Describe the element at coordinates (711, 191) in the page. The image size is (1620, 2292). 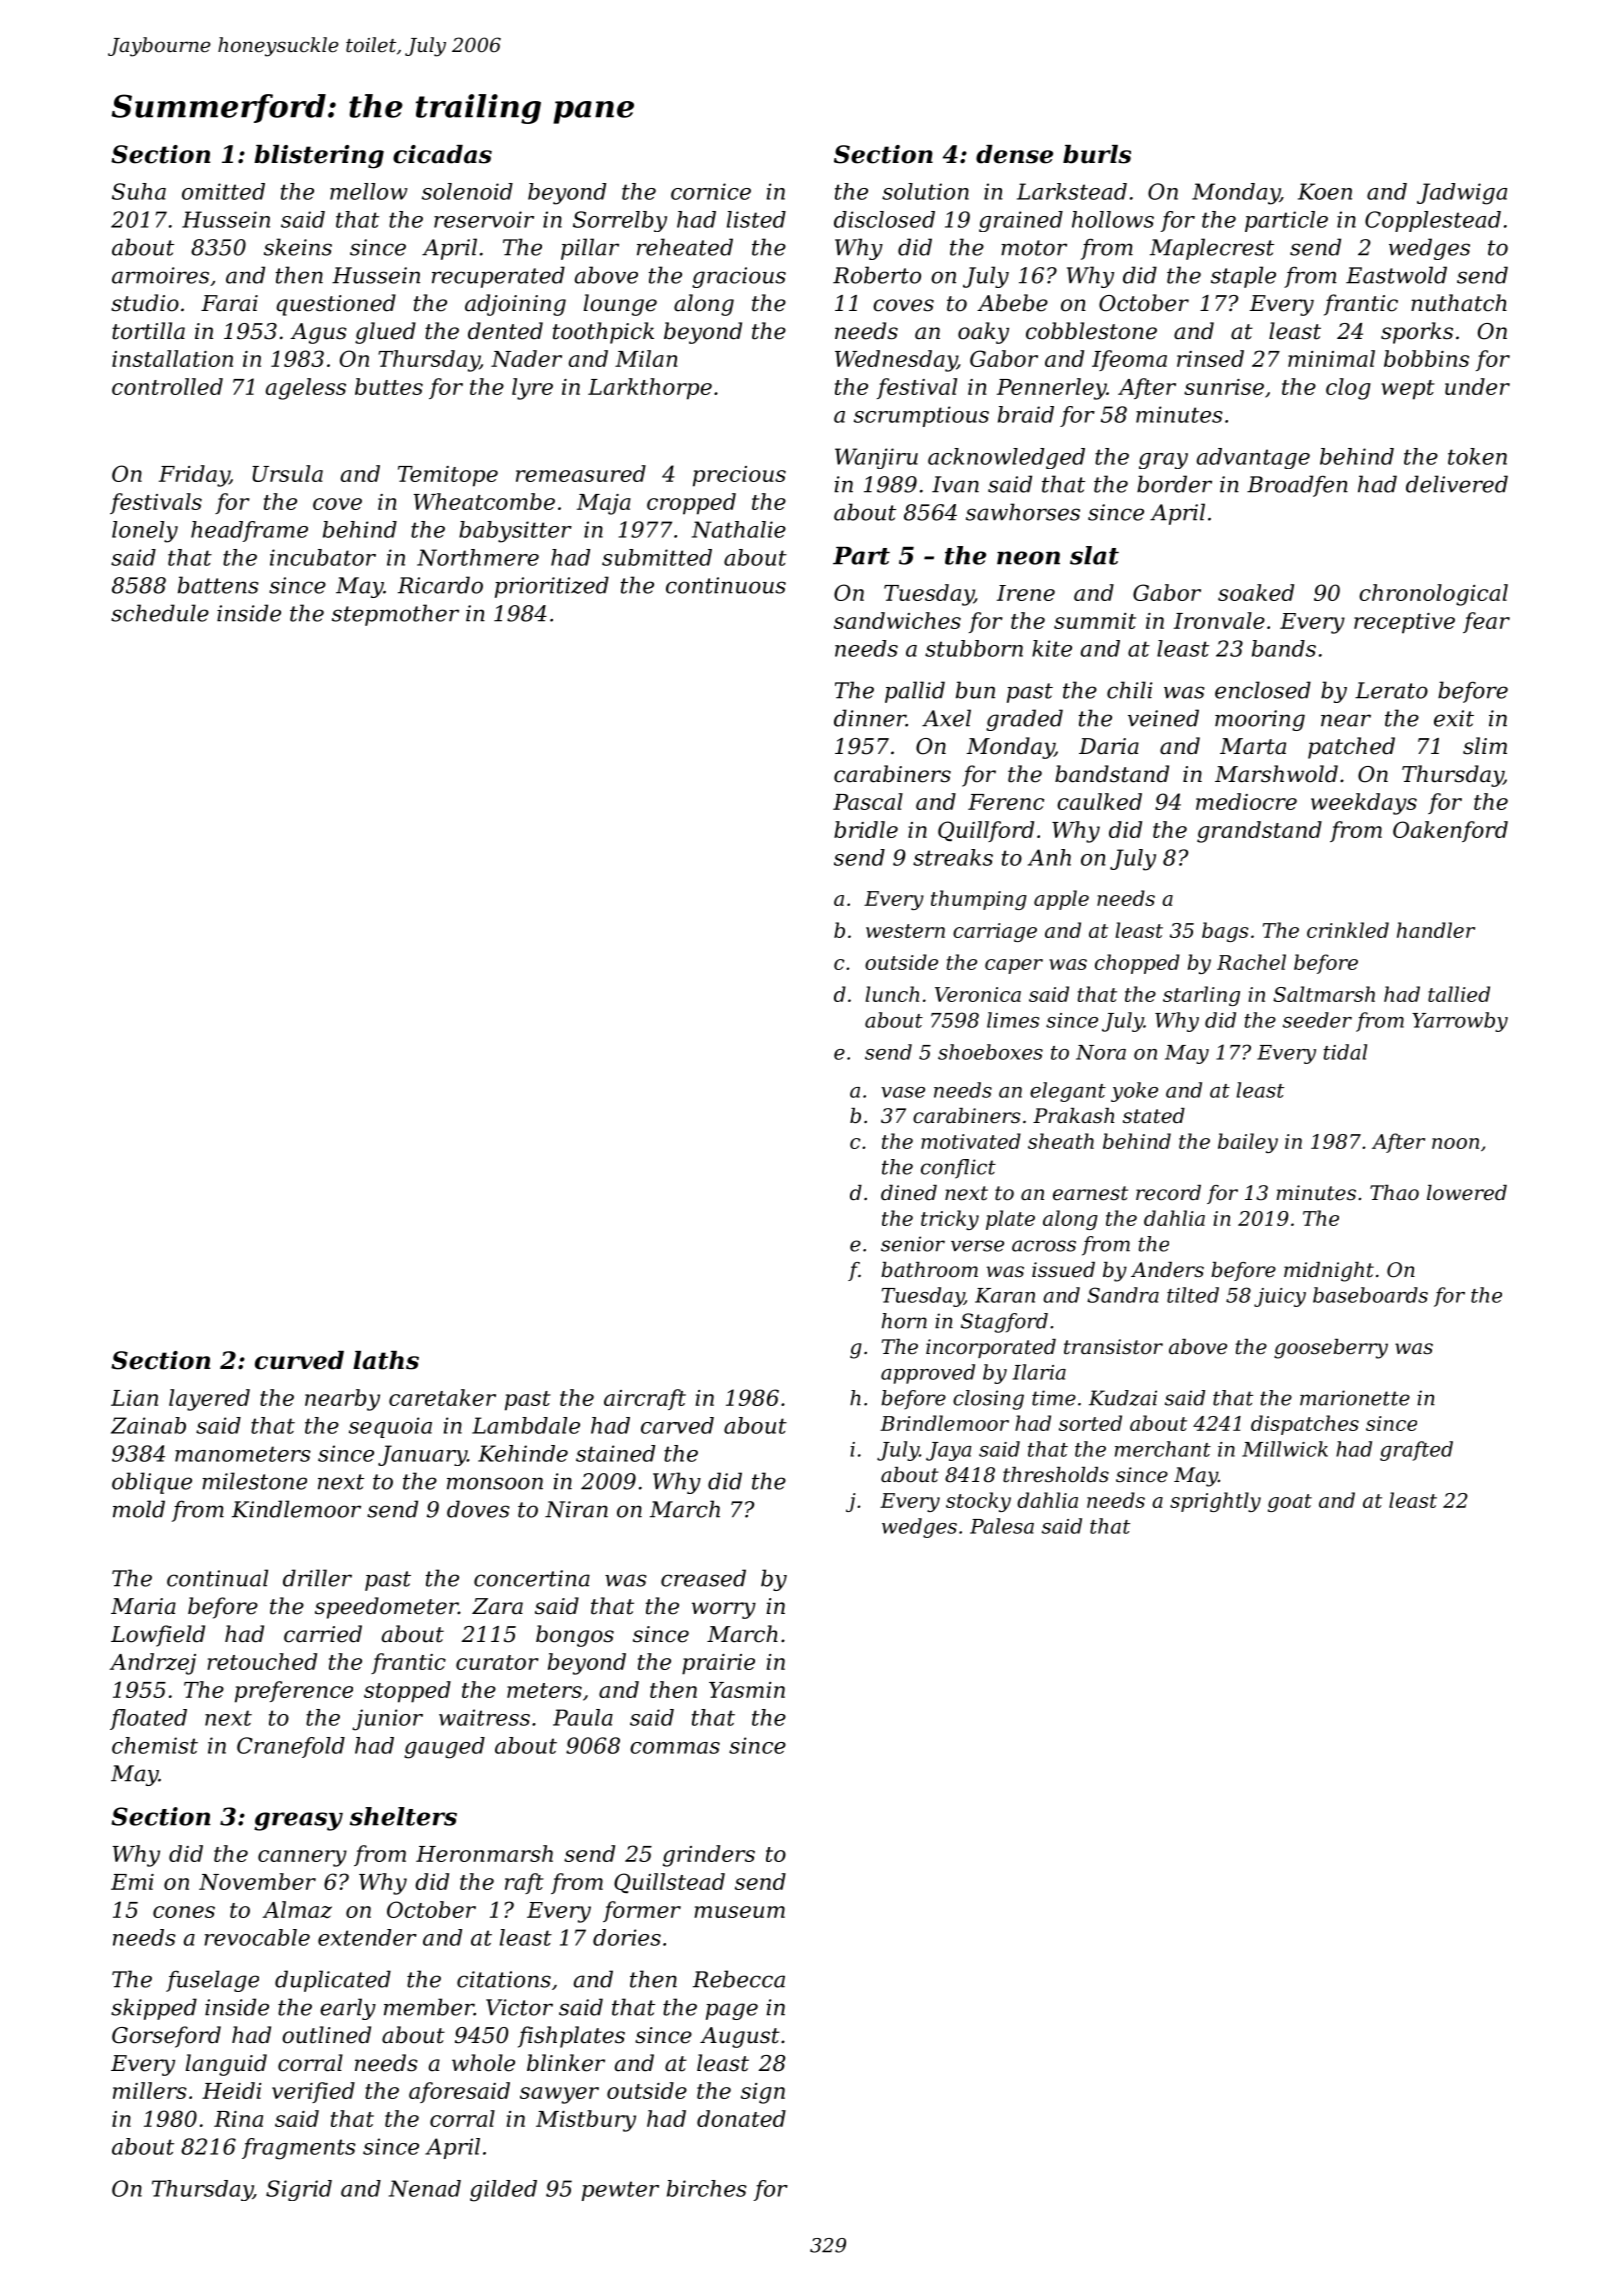
I see `cornice` at that location.
